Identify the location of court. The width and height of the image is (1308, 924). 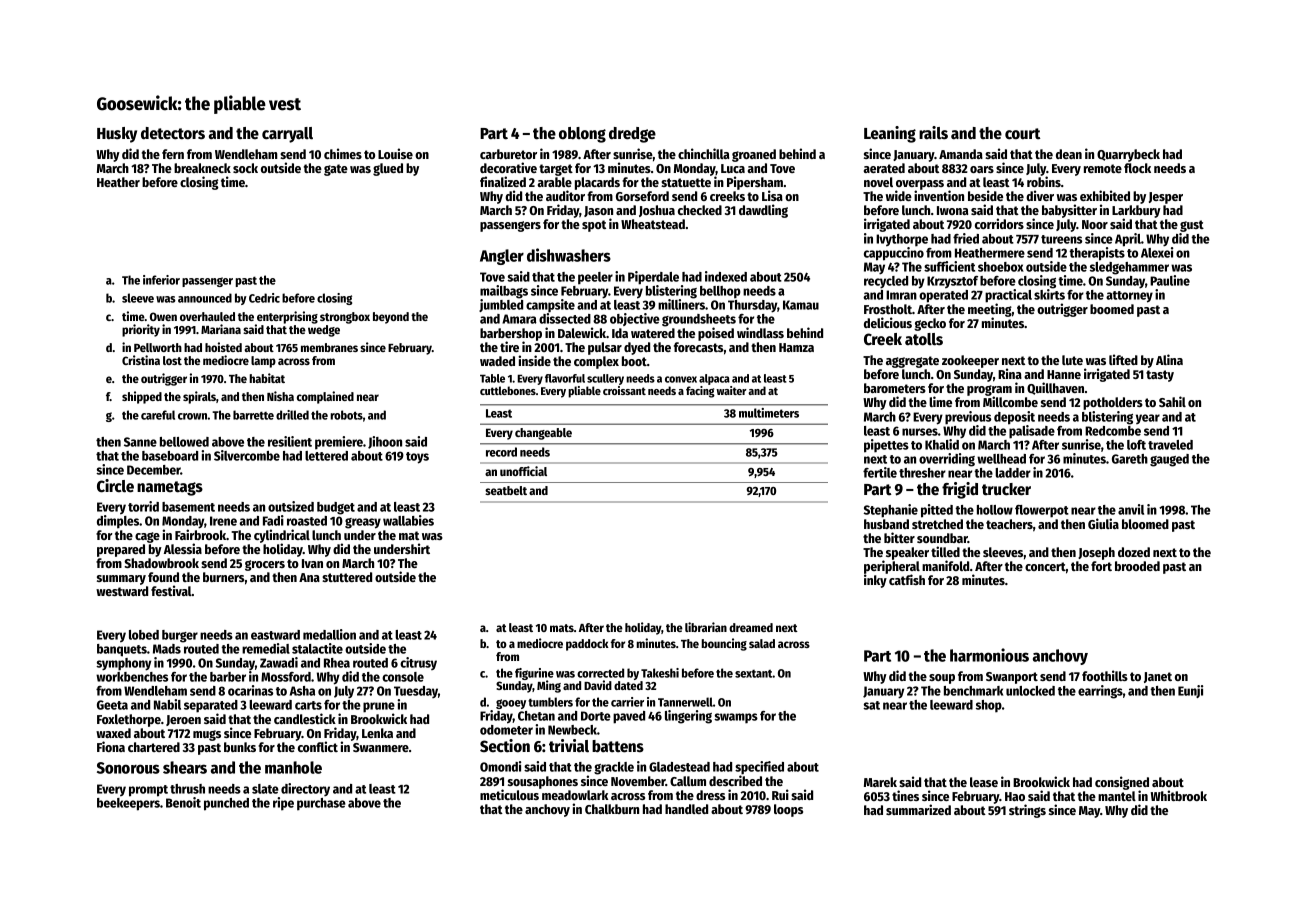
(1022, 134).
